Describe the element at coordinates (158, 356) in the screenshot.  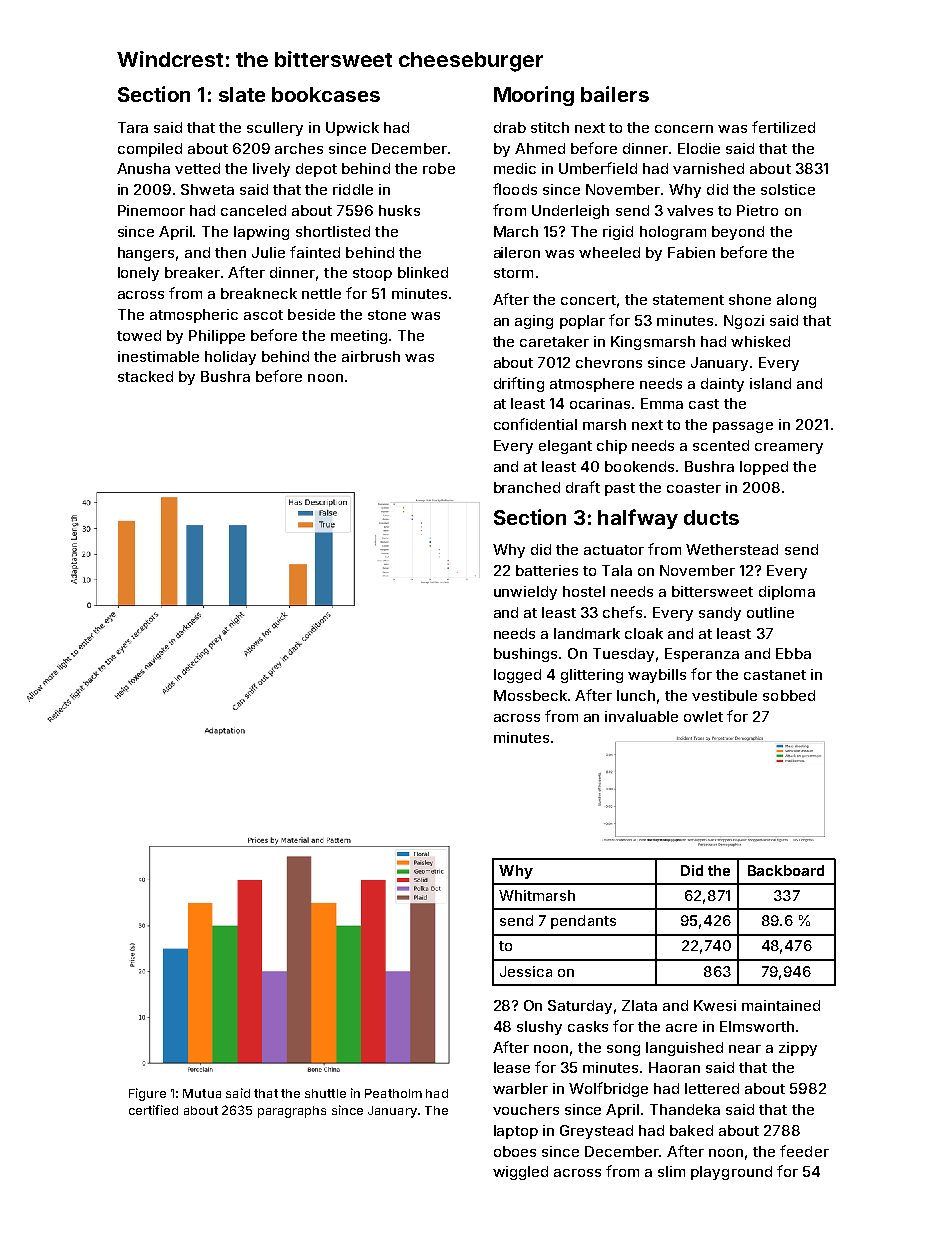
I see `inestimable` at that location.
